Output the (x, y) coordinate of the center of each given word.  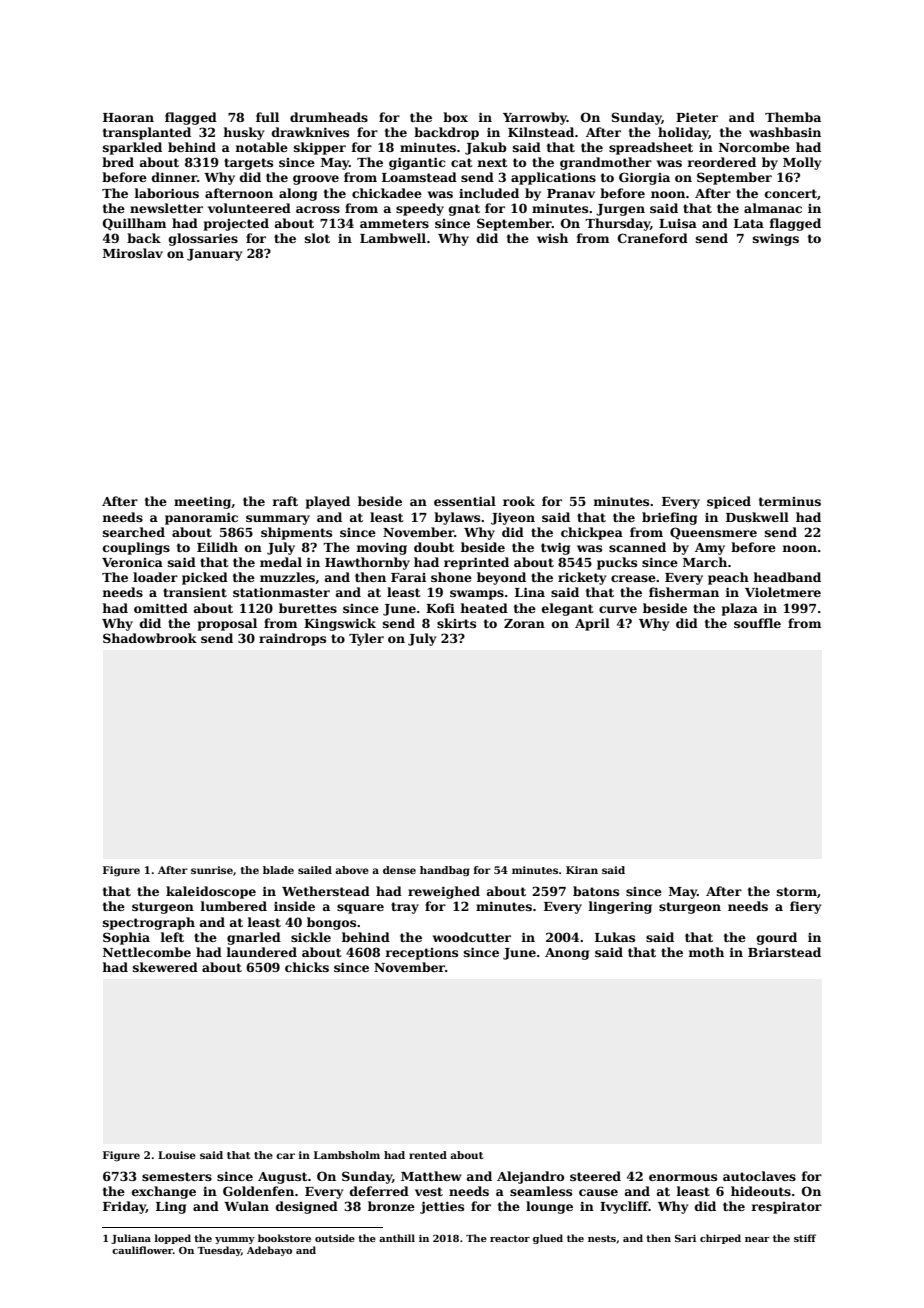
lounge (549, 1207)
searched (134, 532)
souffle (757, 623)
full (267, 117)
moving (381, 548)
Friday (124, 1207)
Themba (793, 117)
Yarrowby (535, 118)
